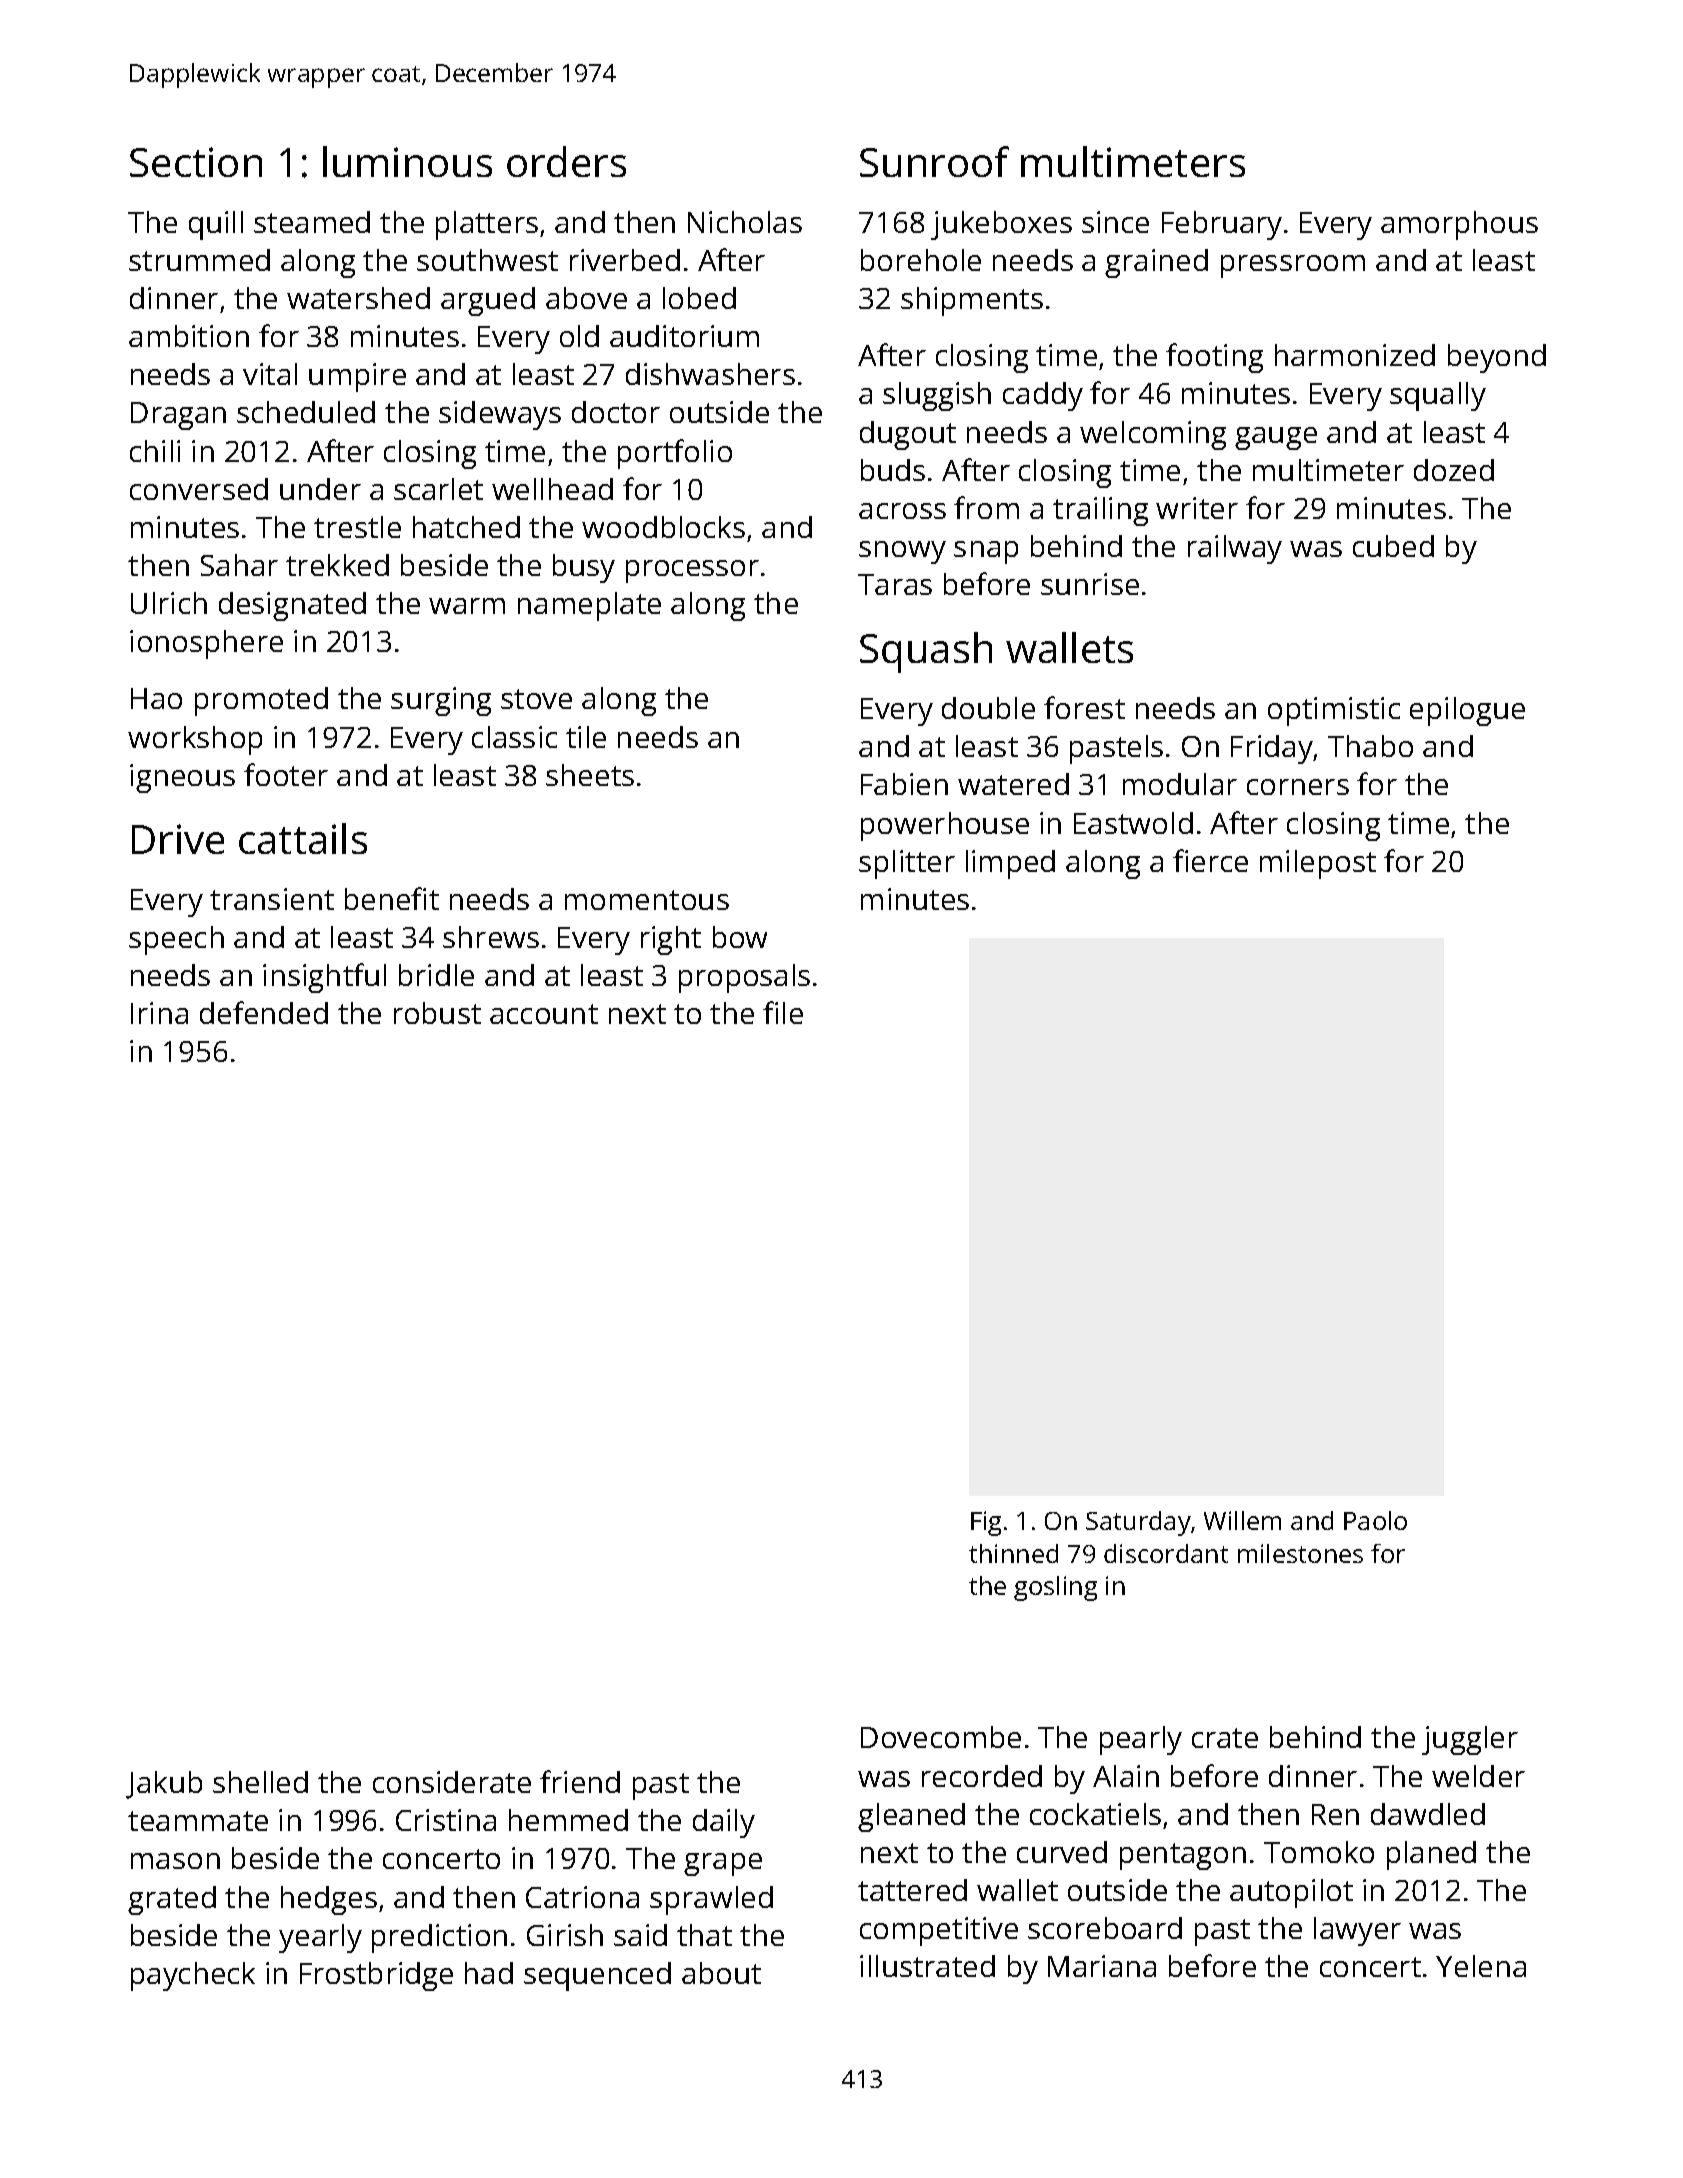 This screenshot has width=1683, height=2178. Describe the element at coordinates (196, 162) in the screenshot. I see `Section` at that location.
